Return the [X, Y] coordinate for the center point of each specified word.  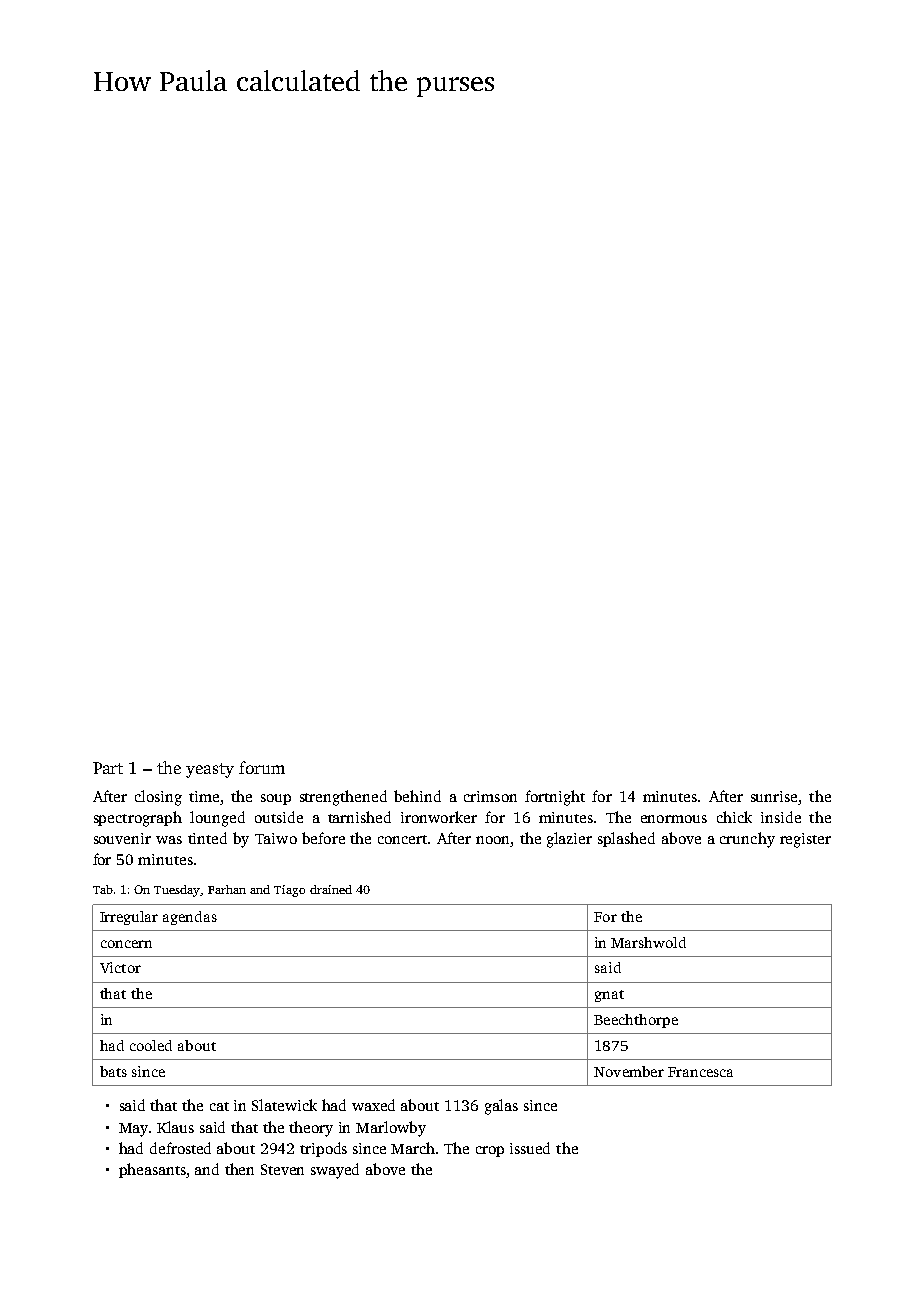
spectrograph [138, 819]
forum [262, 767]
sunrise [774, 796]
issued [530, 1148]
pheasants [152, 1170]
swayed [335, 1171]
